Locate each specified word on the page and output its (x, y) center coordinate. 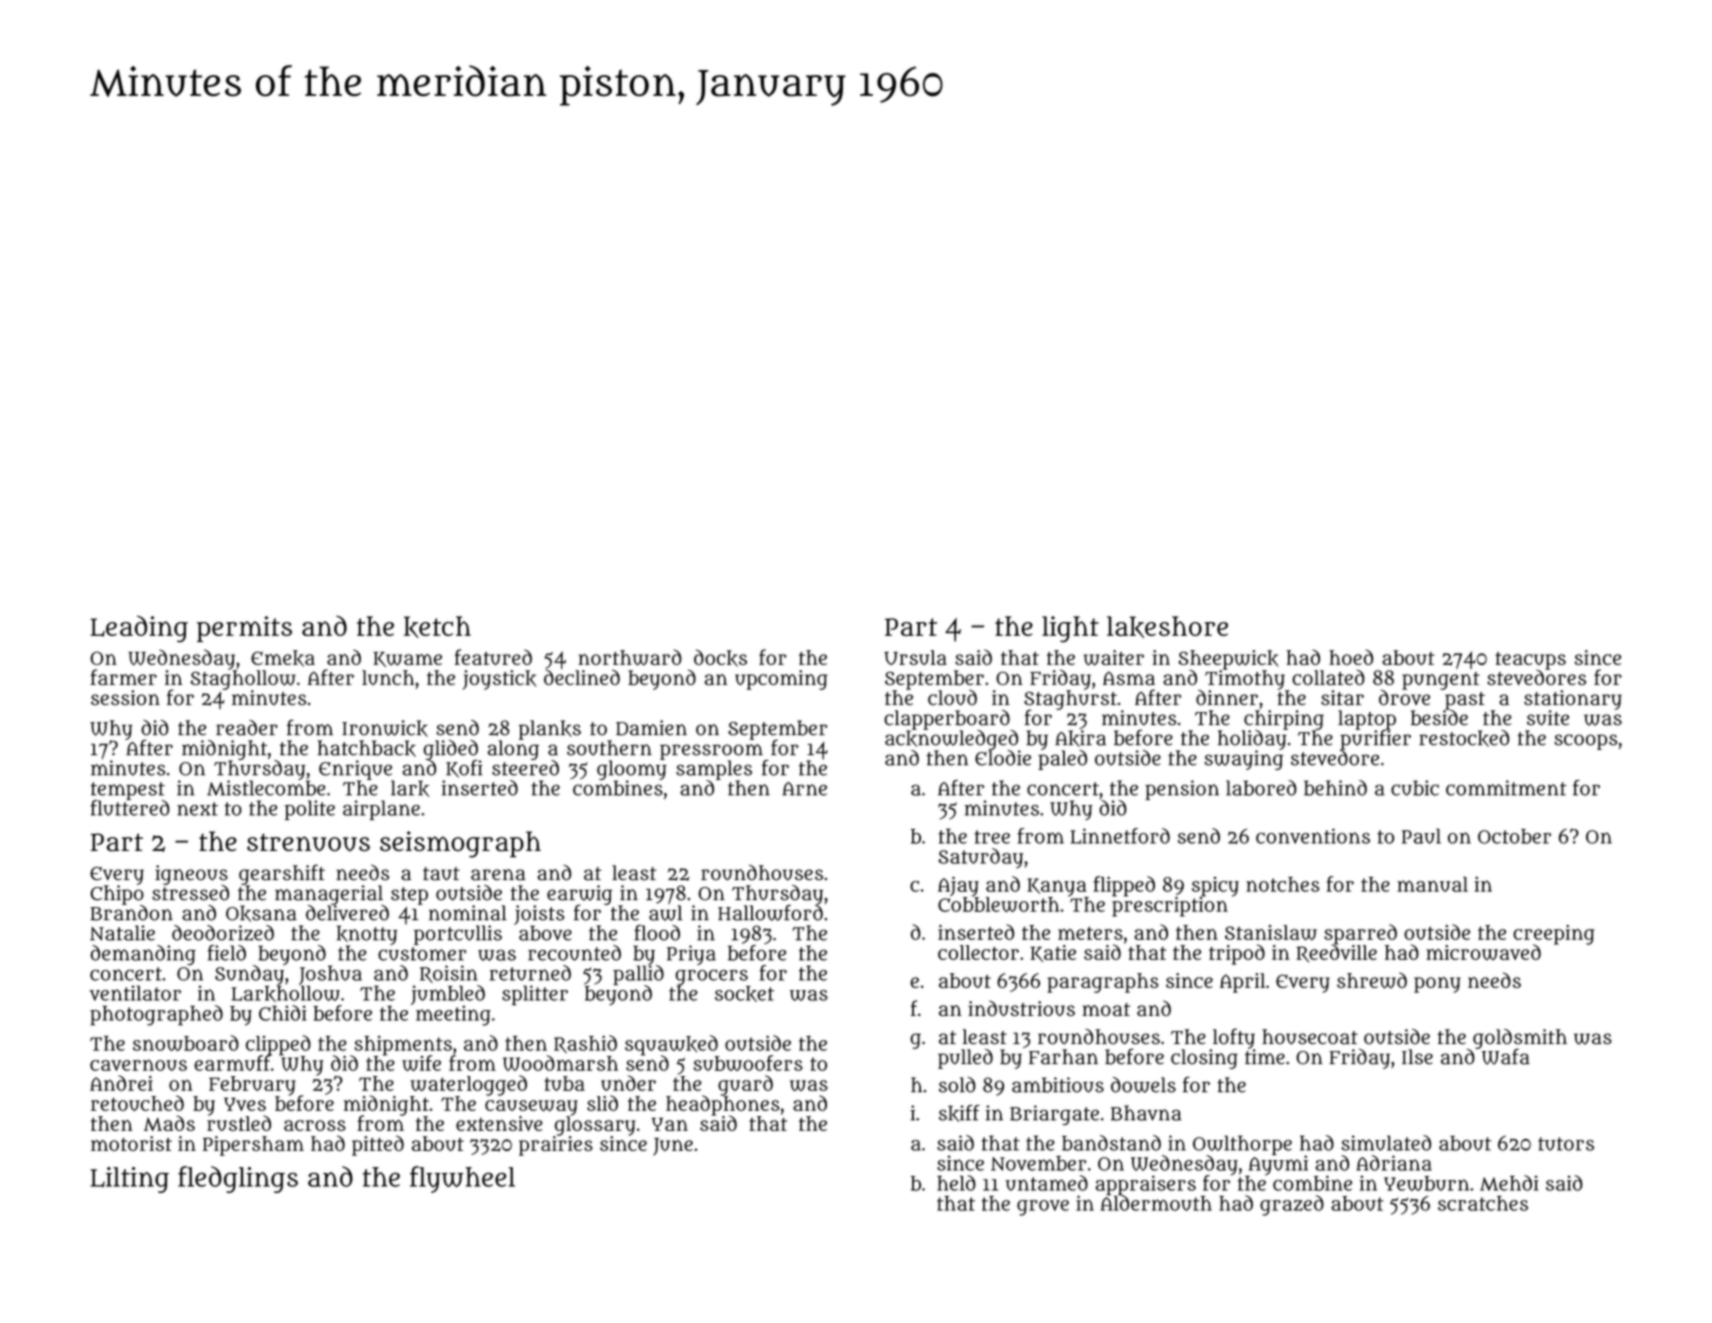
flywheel (462, 1179)
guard (745, 1085)
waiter (1114, 658)
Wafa (1506, 1057)
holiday (1252, 740)
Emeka (283, 658)
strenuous (308, 842)
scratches (1483, 1203)
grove (1043, 1208)
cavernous (138, 1065)
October (1514, 836)
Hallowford (770, 913)
